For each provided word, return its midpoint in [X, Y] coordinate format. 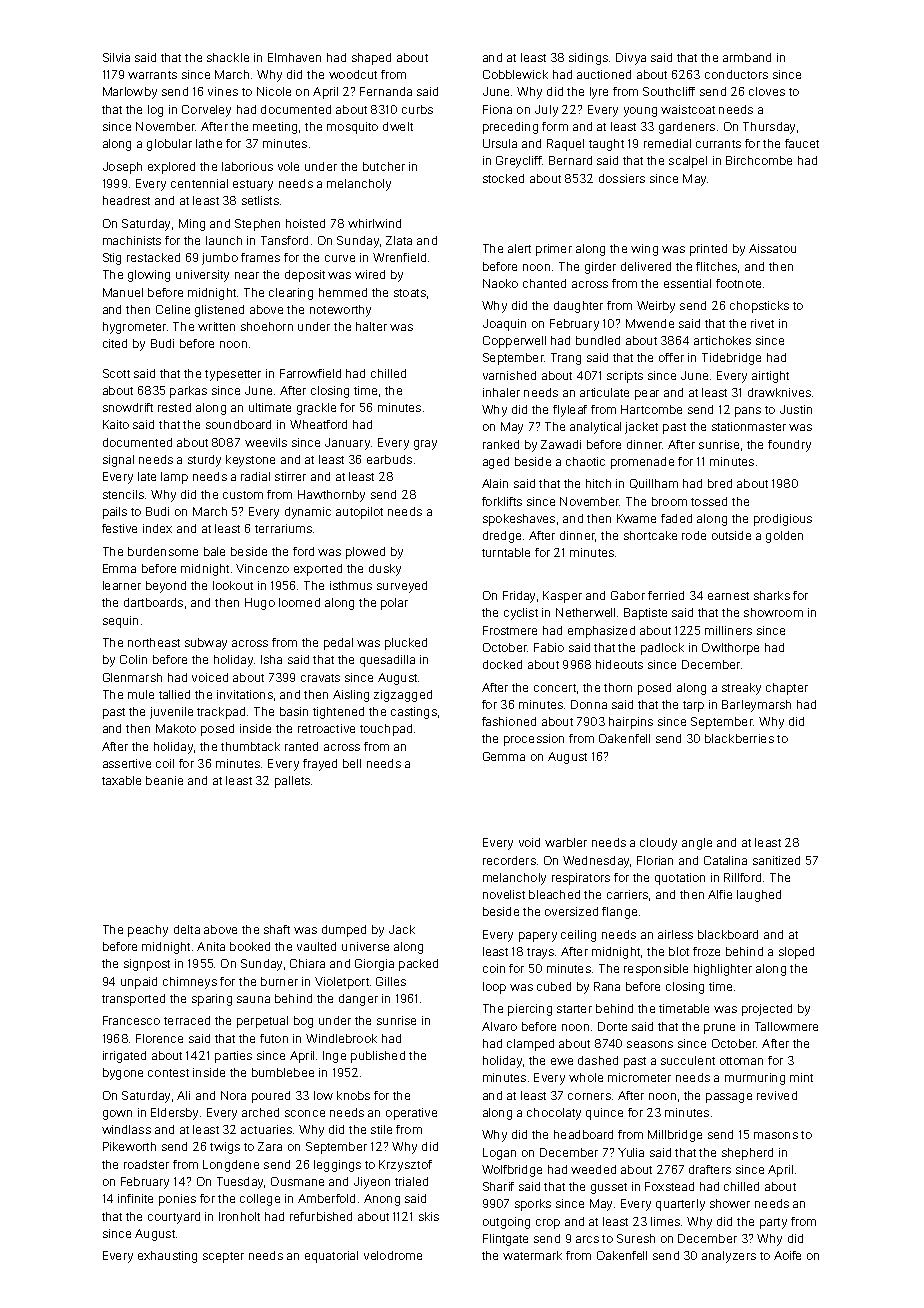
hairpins [631, 723]
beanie [164, 780]
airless [675, 934]
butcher [384, 166]
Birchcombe [759, 160]
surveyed [402, 587]
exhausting [167, 1257]
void [529, 842]
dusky [385, 570]
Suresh [636, 1238]
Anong [382, 1200]
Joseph [122, 168]
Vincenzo [262, 568]
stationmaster [749, 426]
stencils [123, 494]
